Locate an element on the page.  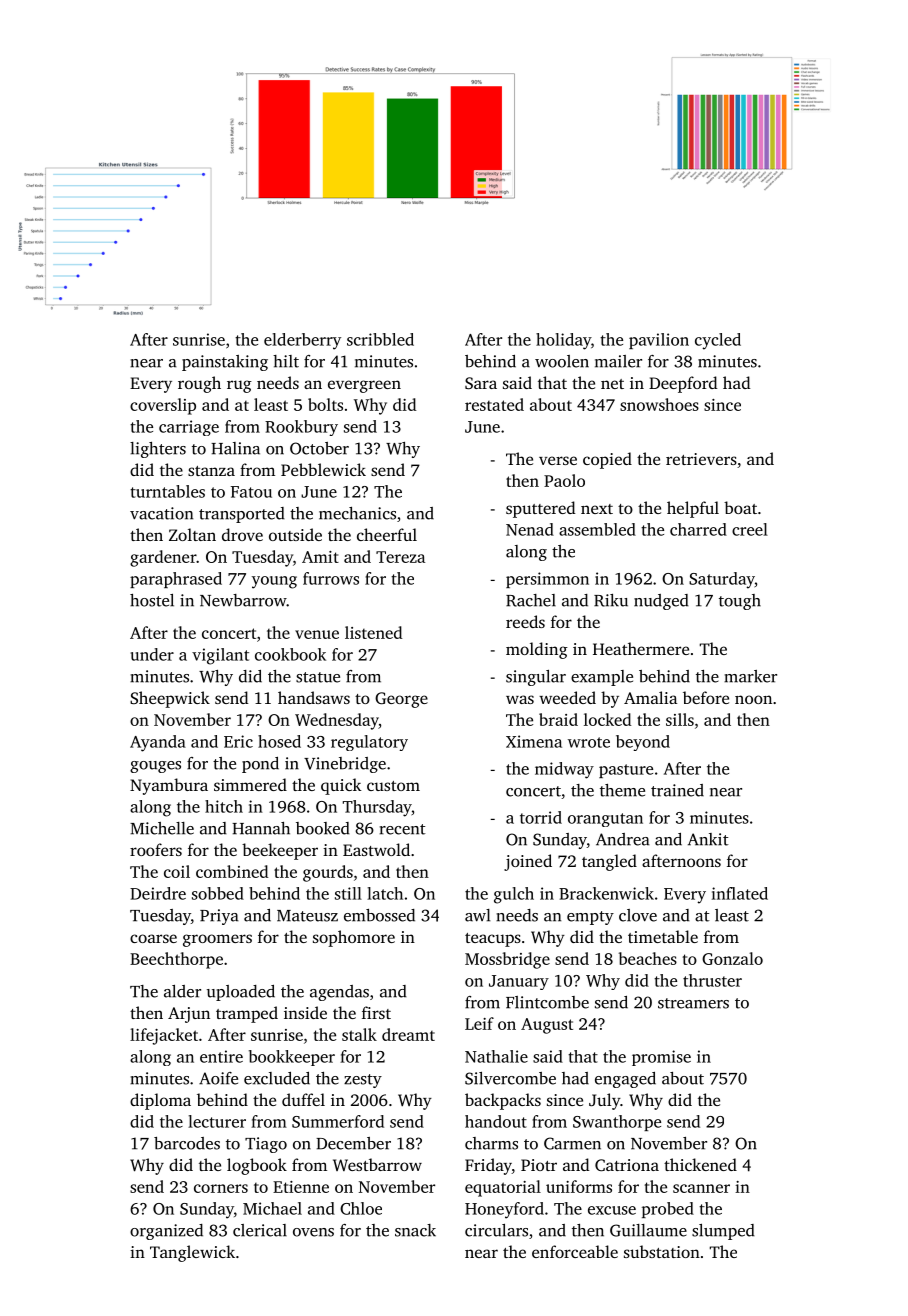
Rookbury is located at coordinates (301, 428).
